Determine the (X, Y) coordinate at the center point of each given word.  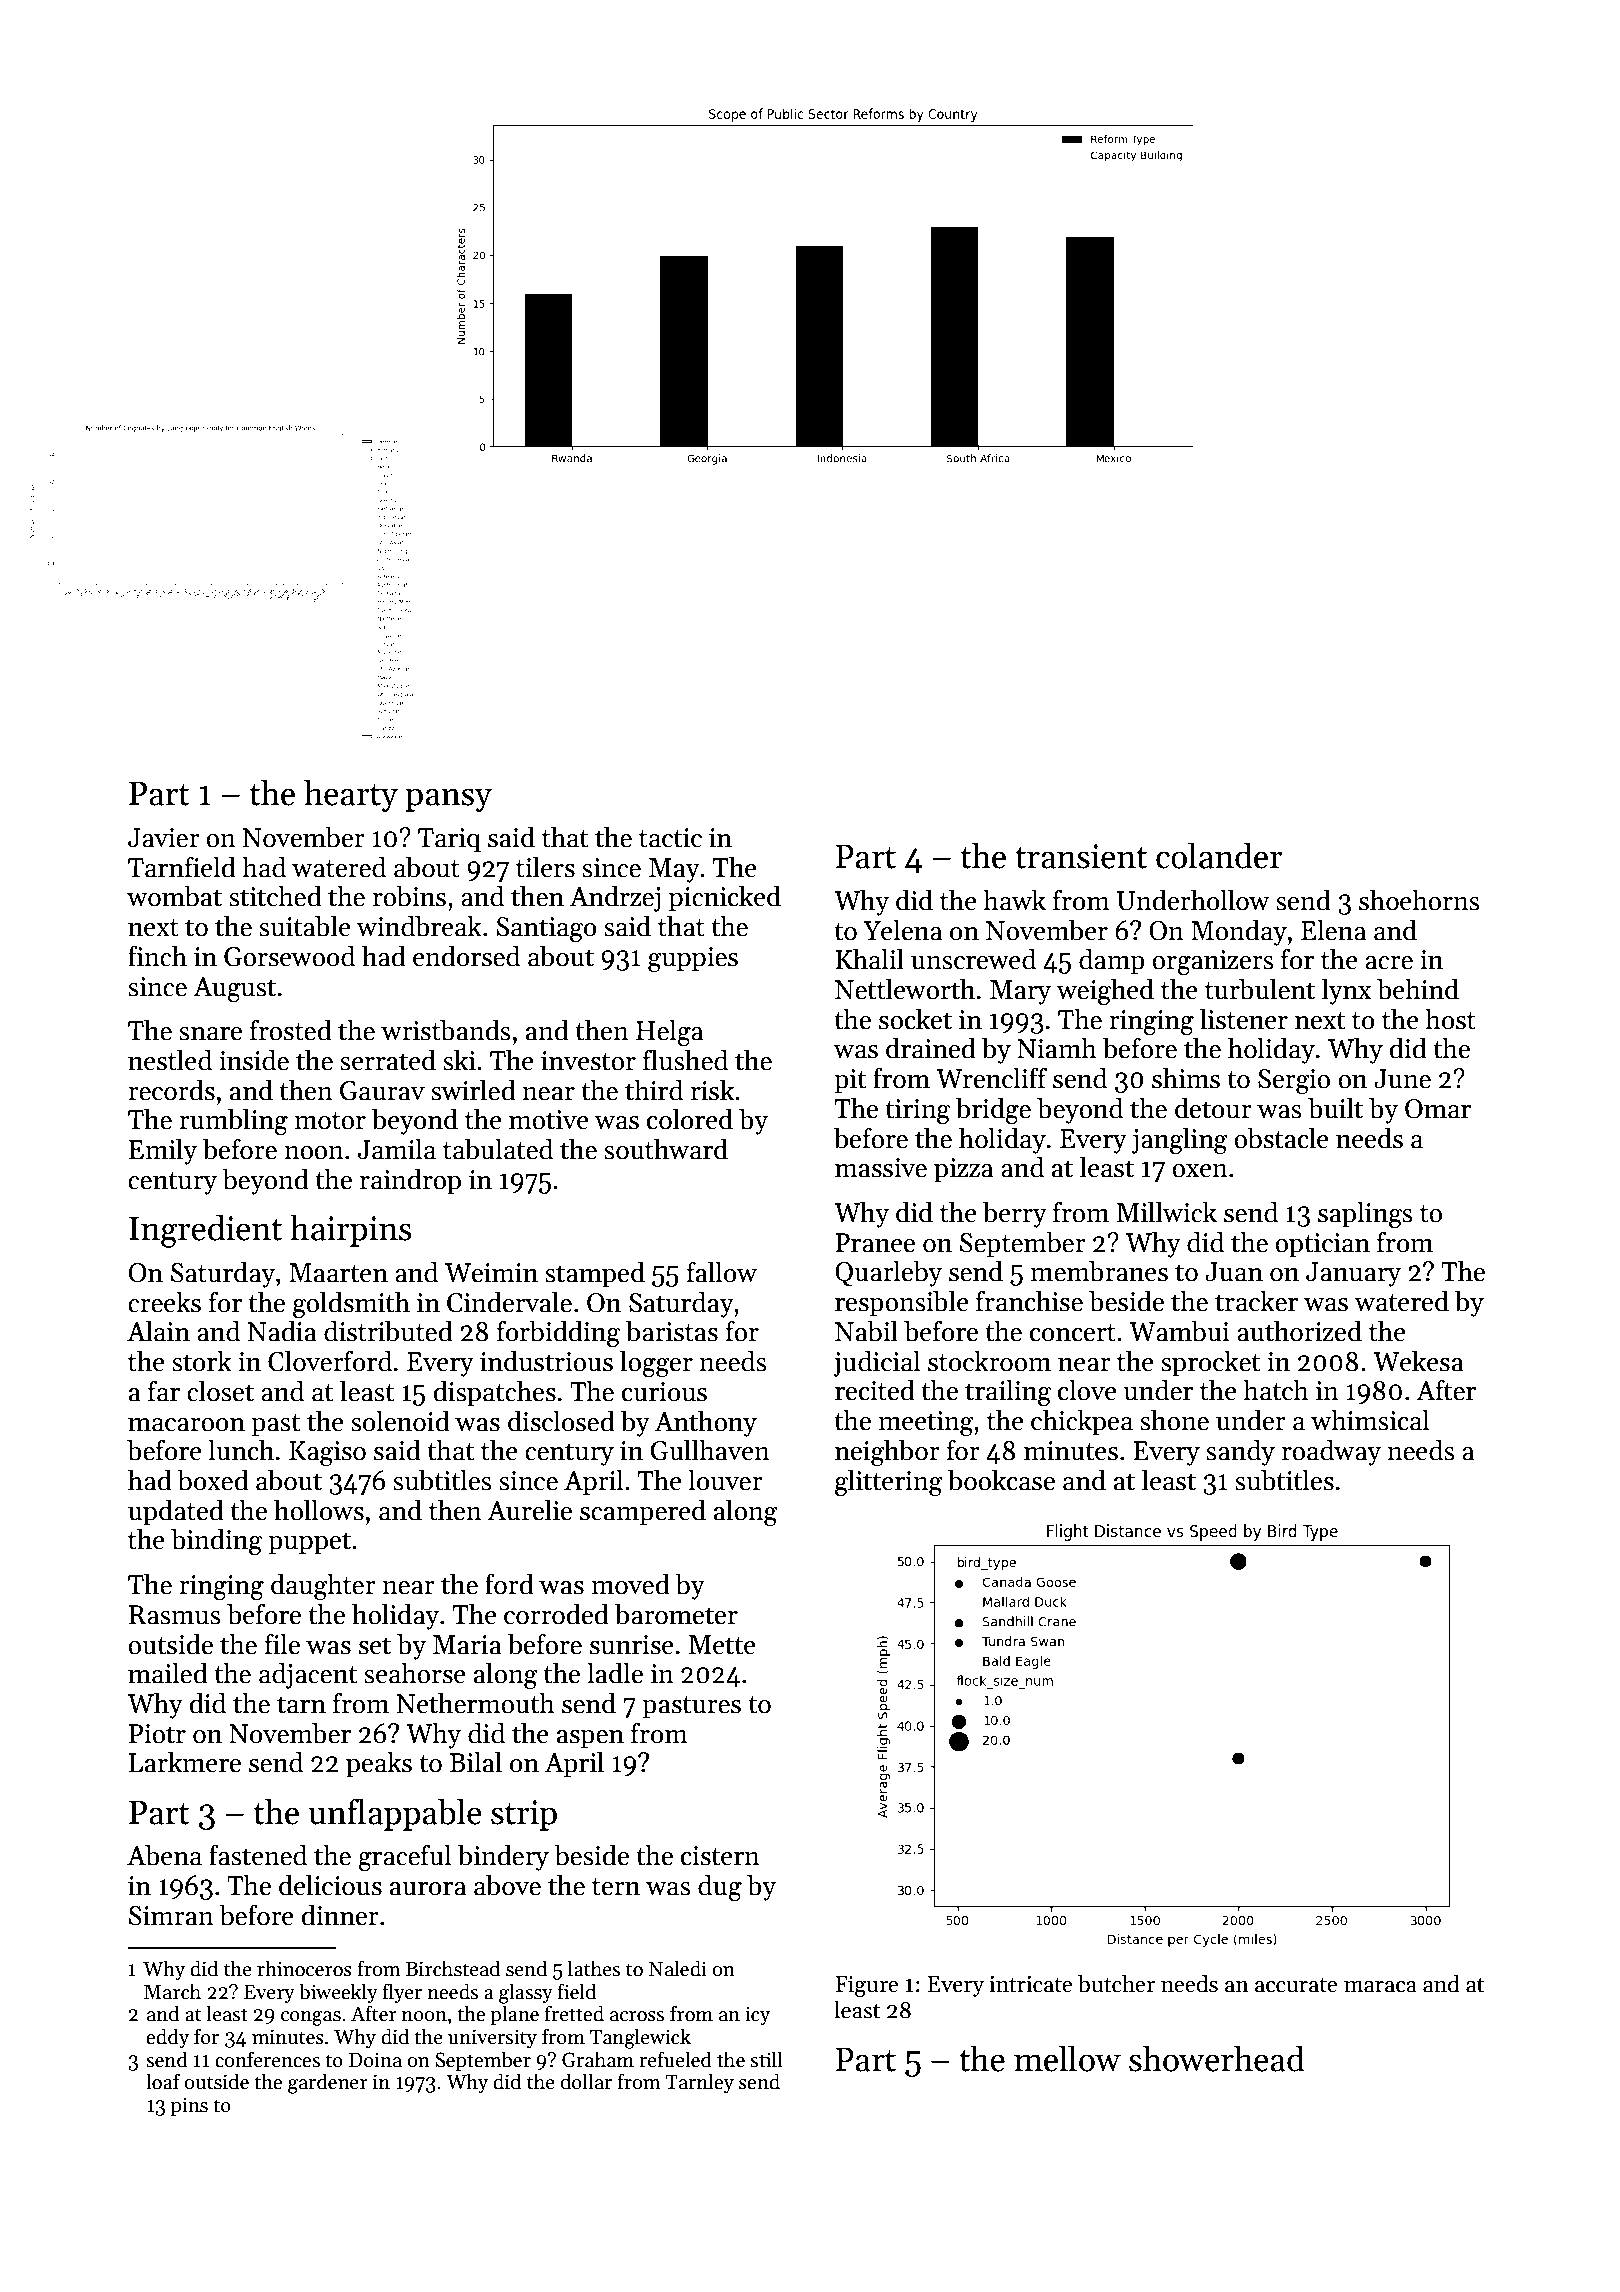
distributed (388, 1331)
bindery (503, 1857)
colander (1219, 855)
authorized (1299, 1331)
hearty (351, 795)
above (507, 1885)
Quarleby (888, 1273)
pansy (448, 800)
